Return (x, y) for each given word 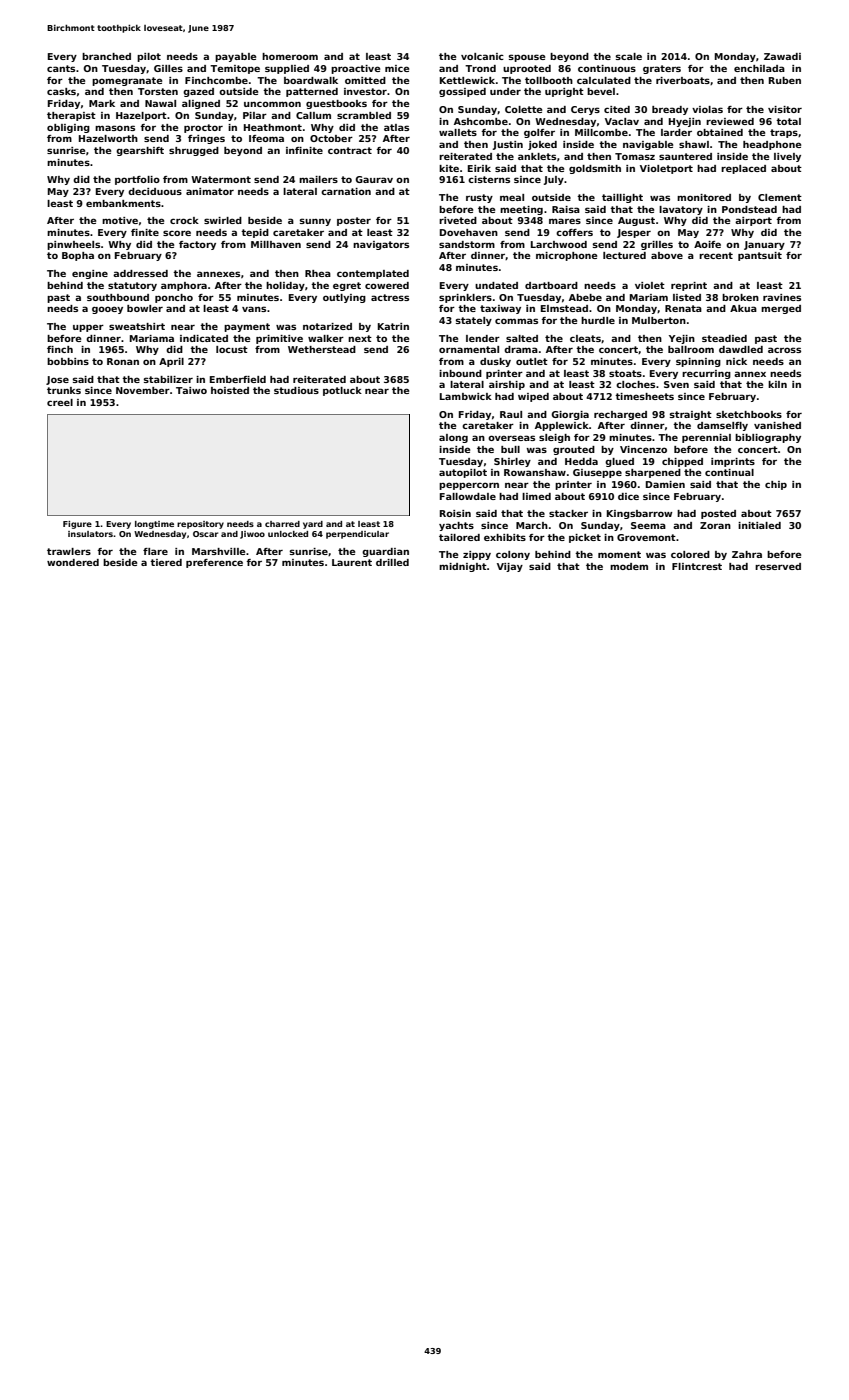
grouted (574, 450)
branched (106, 56)
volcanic (482, 56)
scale (629, 56)
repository (200, 525)
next (360, 338)
